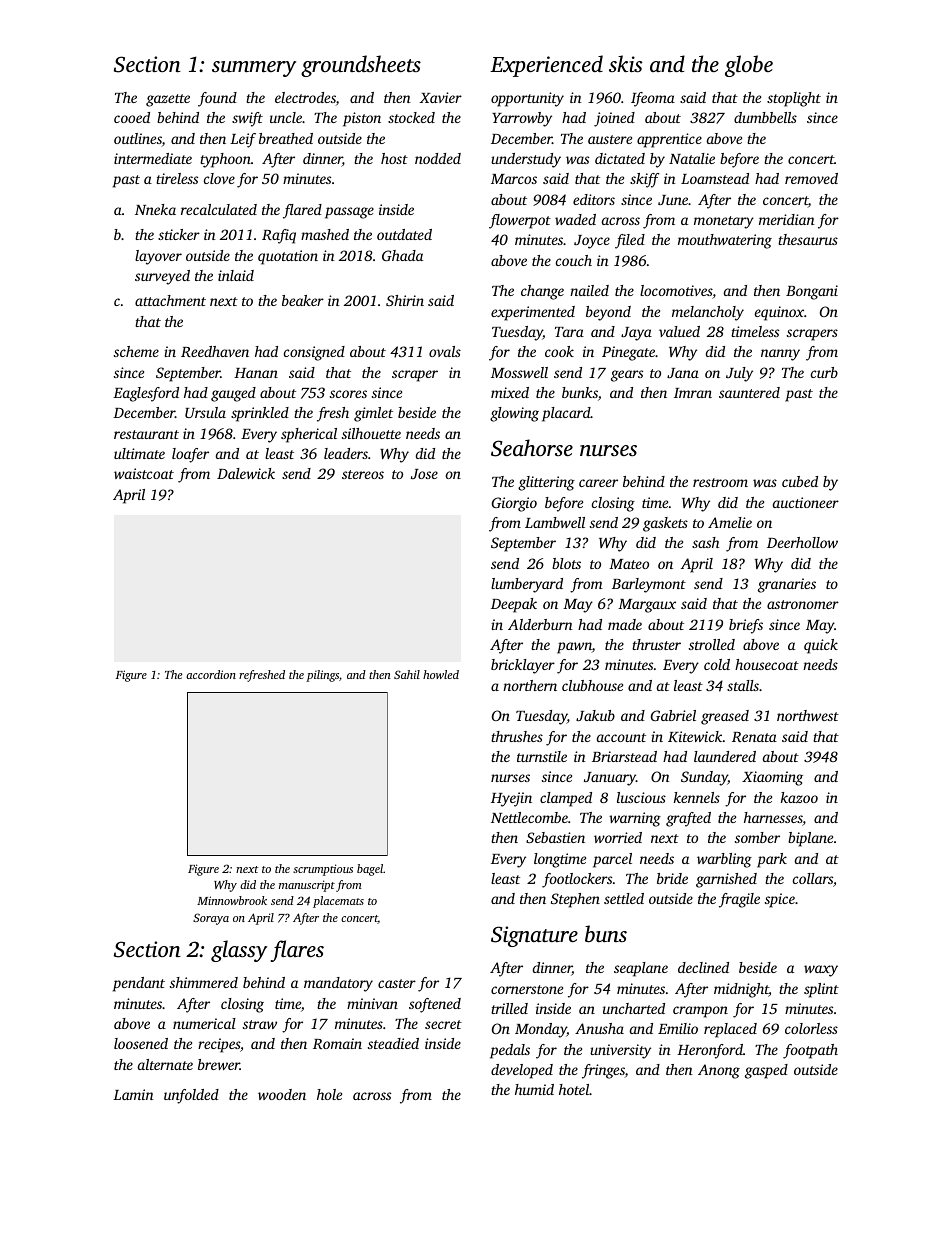 The width and height of the image is (952, 1233). Describe the element at coordinates (211, 674) in the image. I see `accordion` at that location.
